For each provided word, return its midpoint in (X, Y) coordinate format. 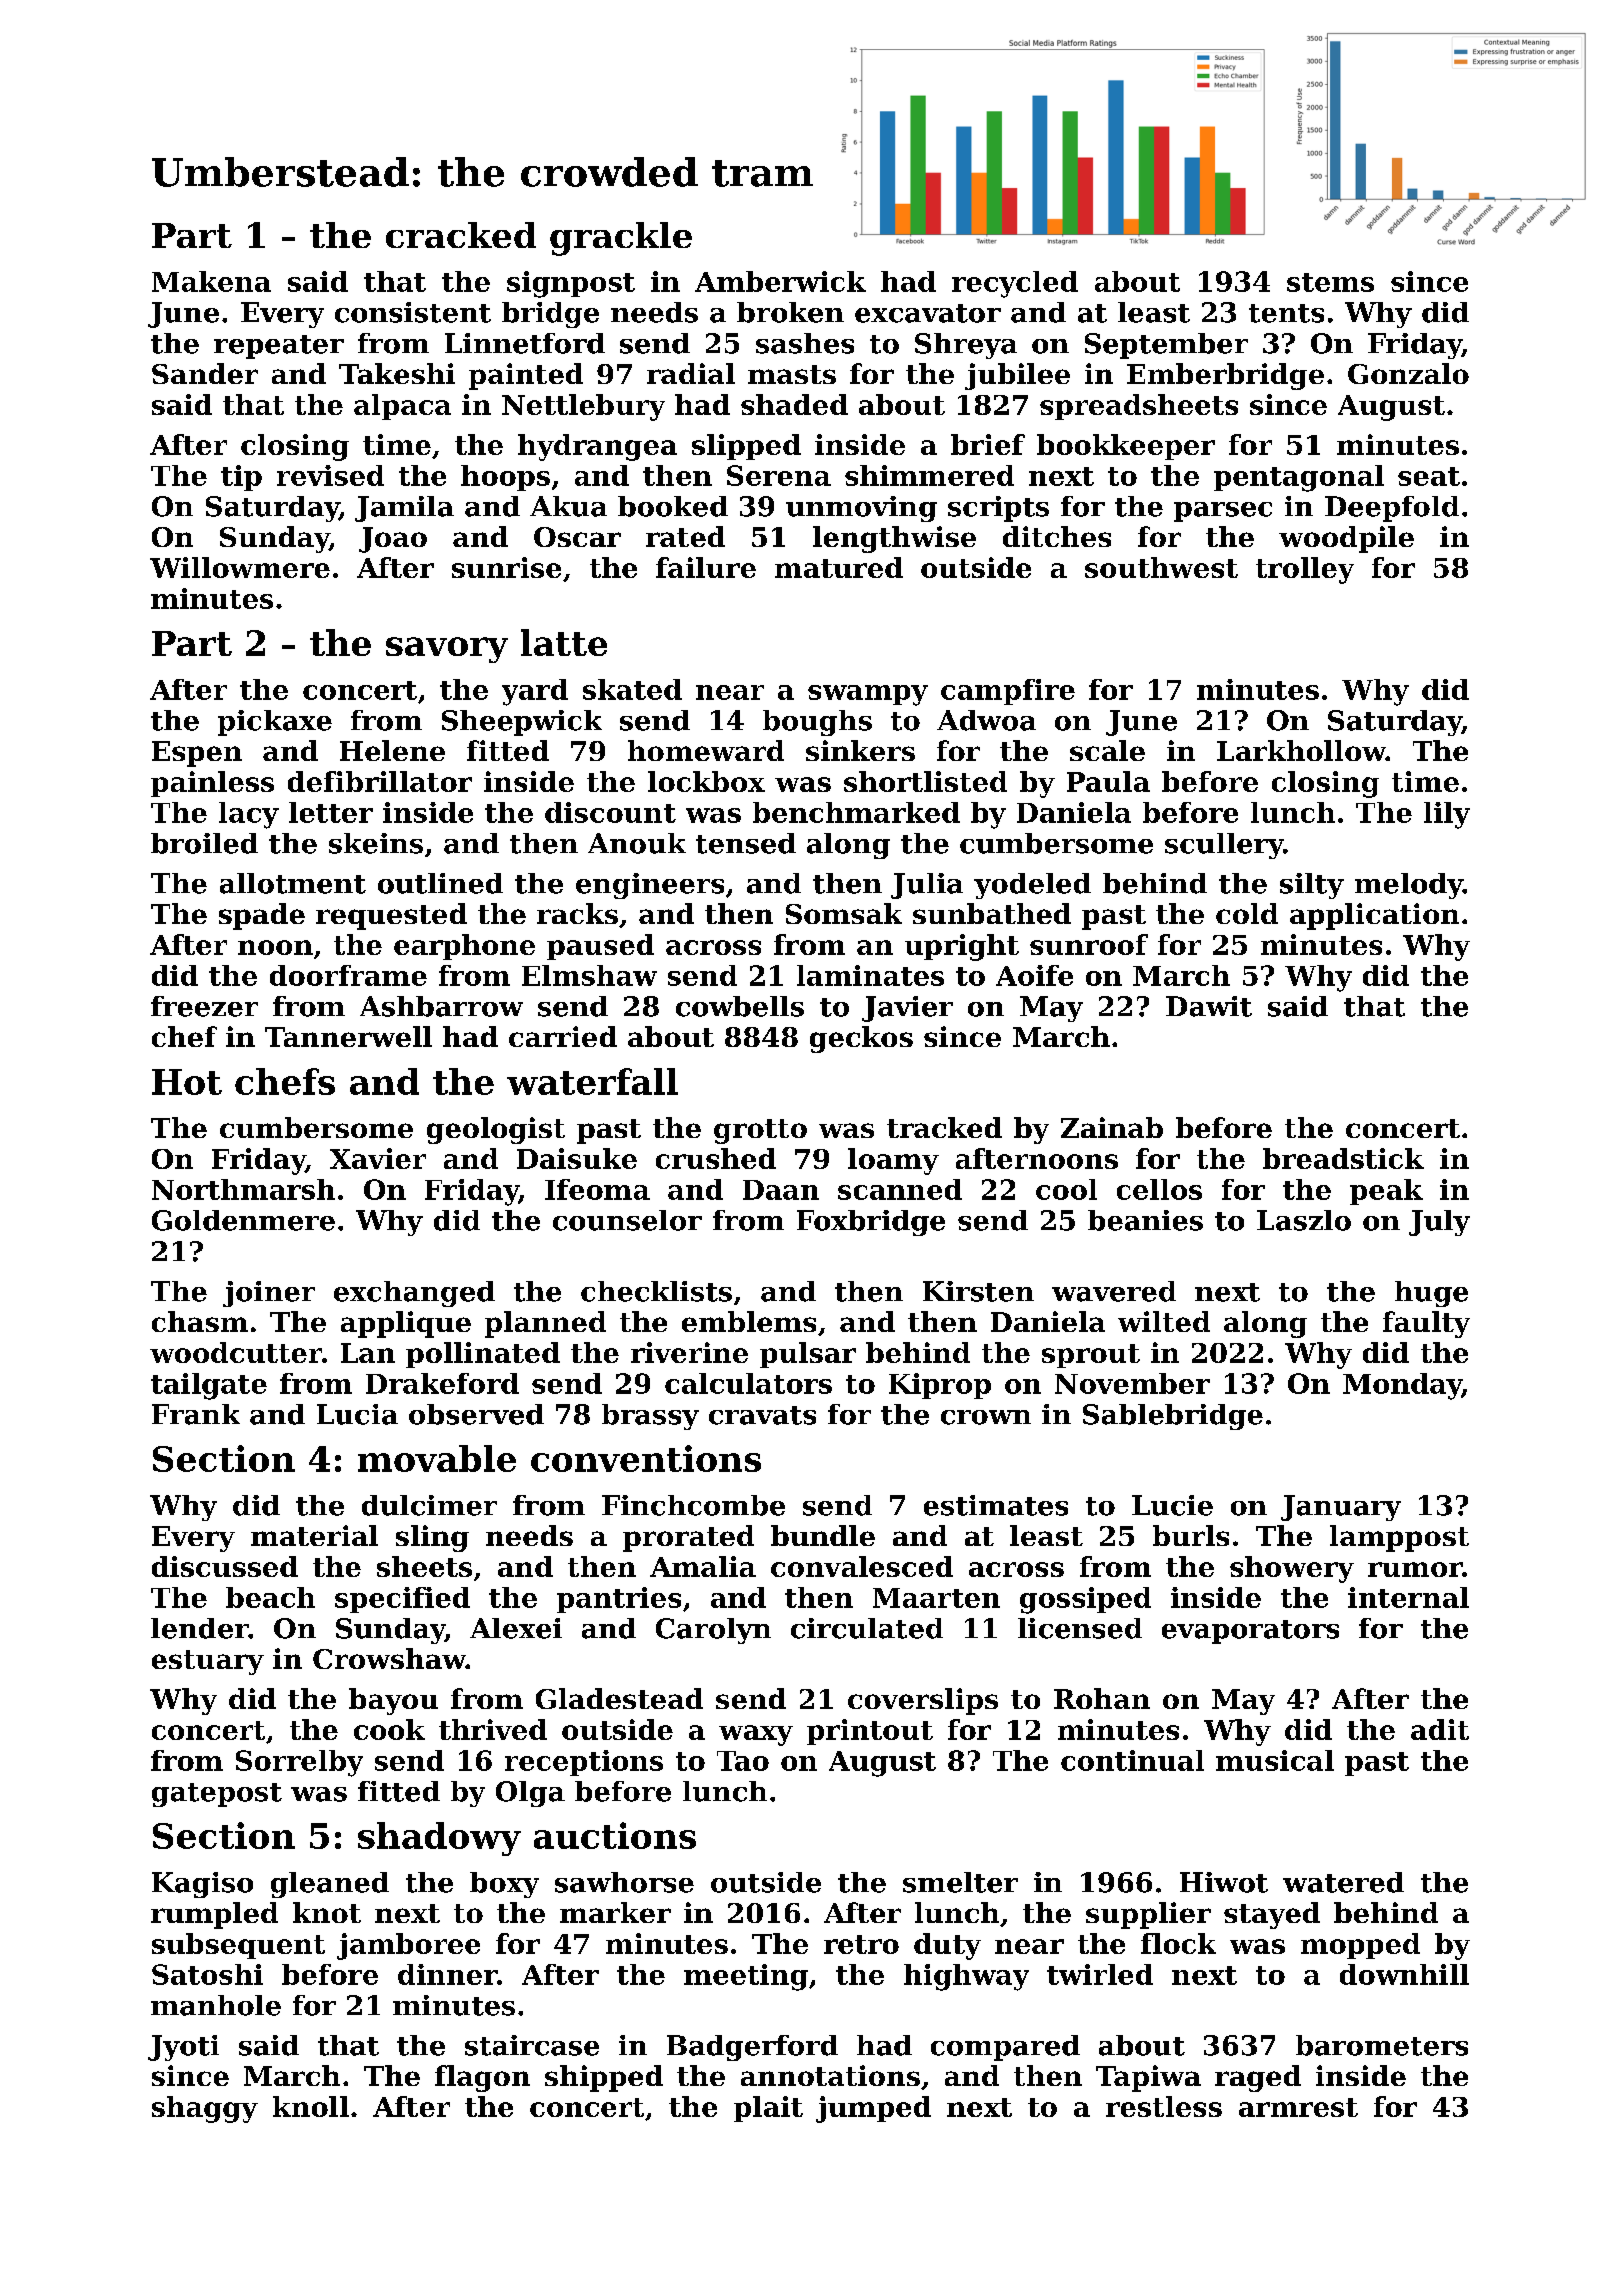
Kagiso (202, 1885)
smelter (960, 1882)
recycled (1015, 284)
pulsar (808, 1355)
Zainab (1112, 1127)
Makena (211, 281)
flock (1178, 1943)
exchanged (414, 1294)
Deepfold (1392, 509)
